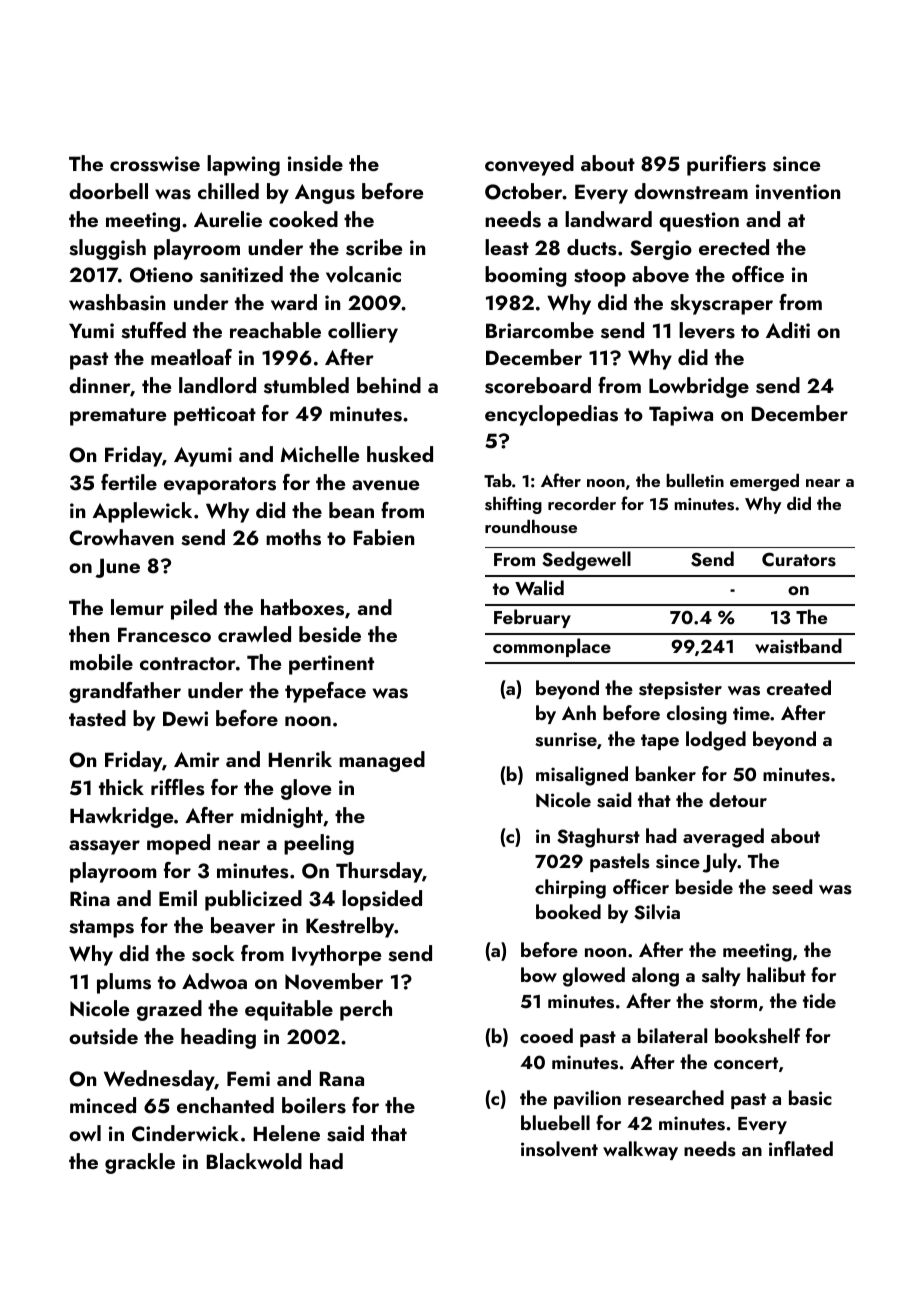  What do you see at coordinates (315, 163) in the document?
I see `inside` at bounding box center [315, 163].
